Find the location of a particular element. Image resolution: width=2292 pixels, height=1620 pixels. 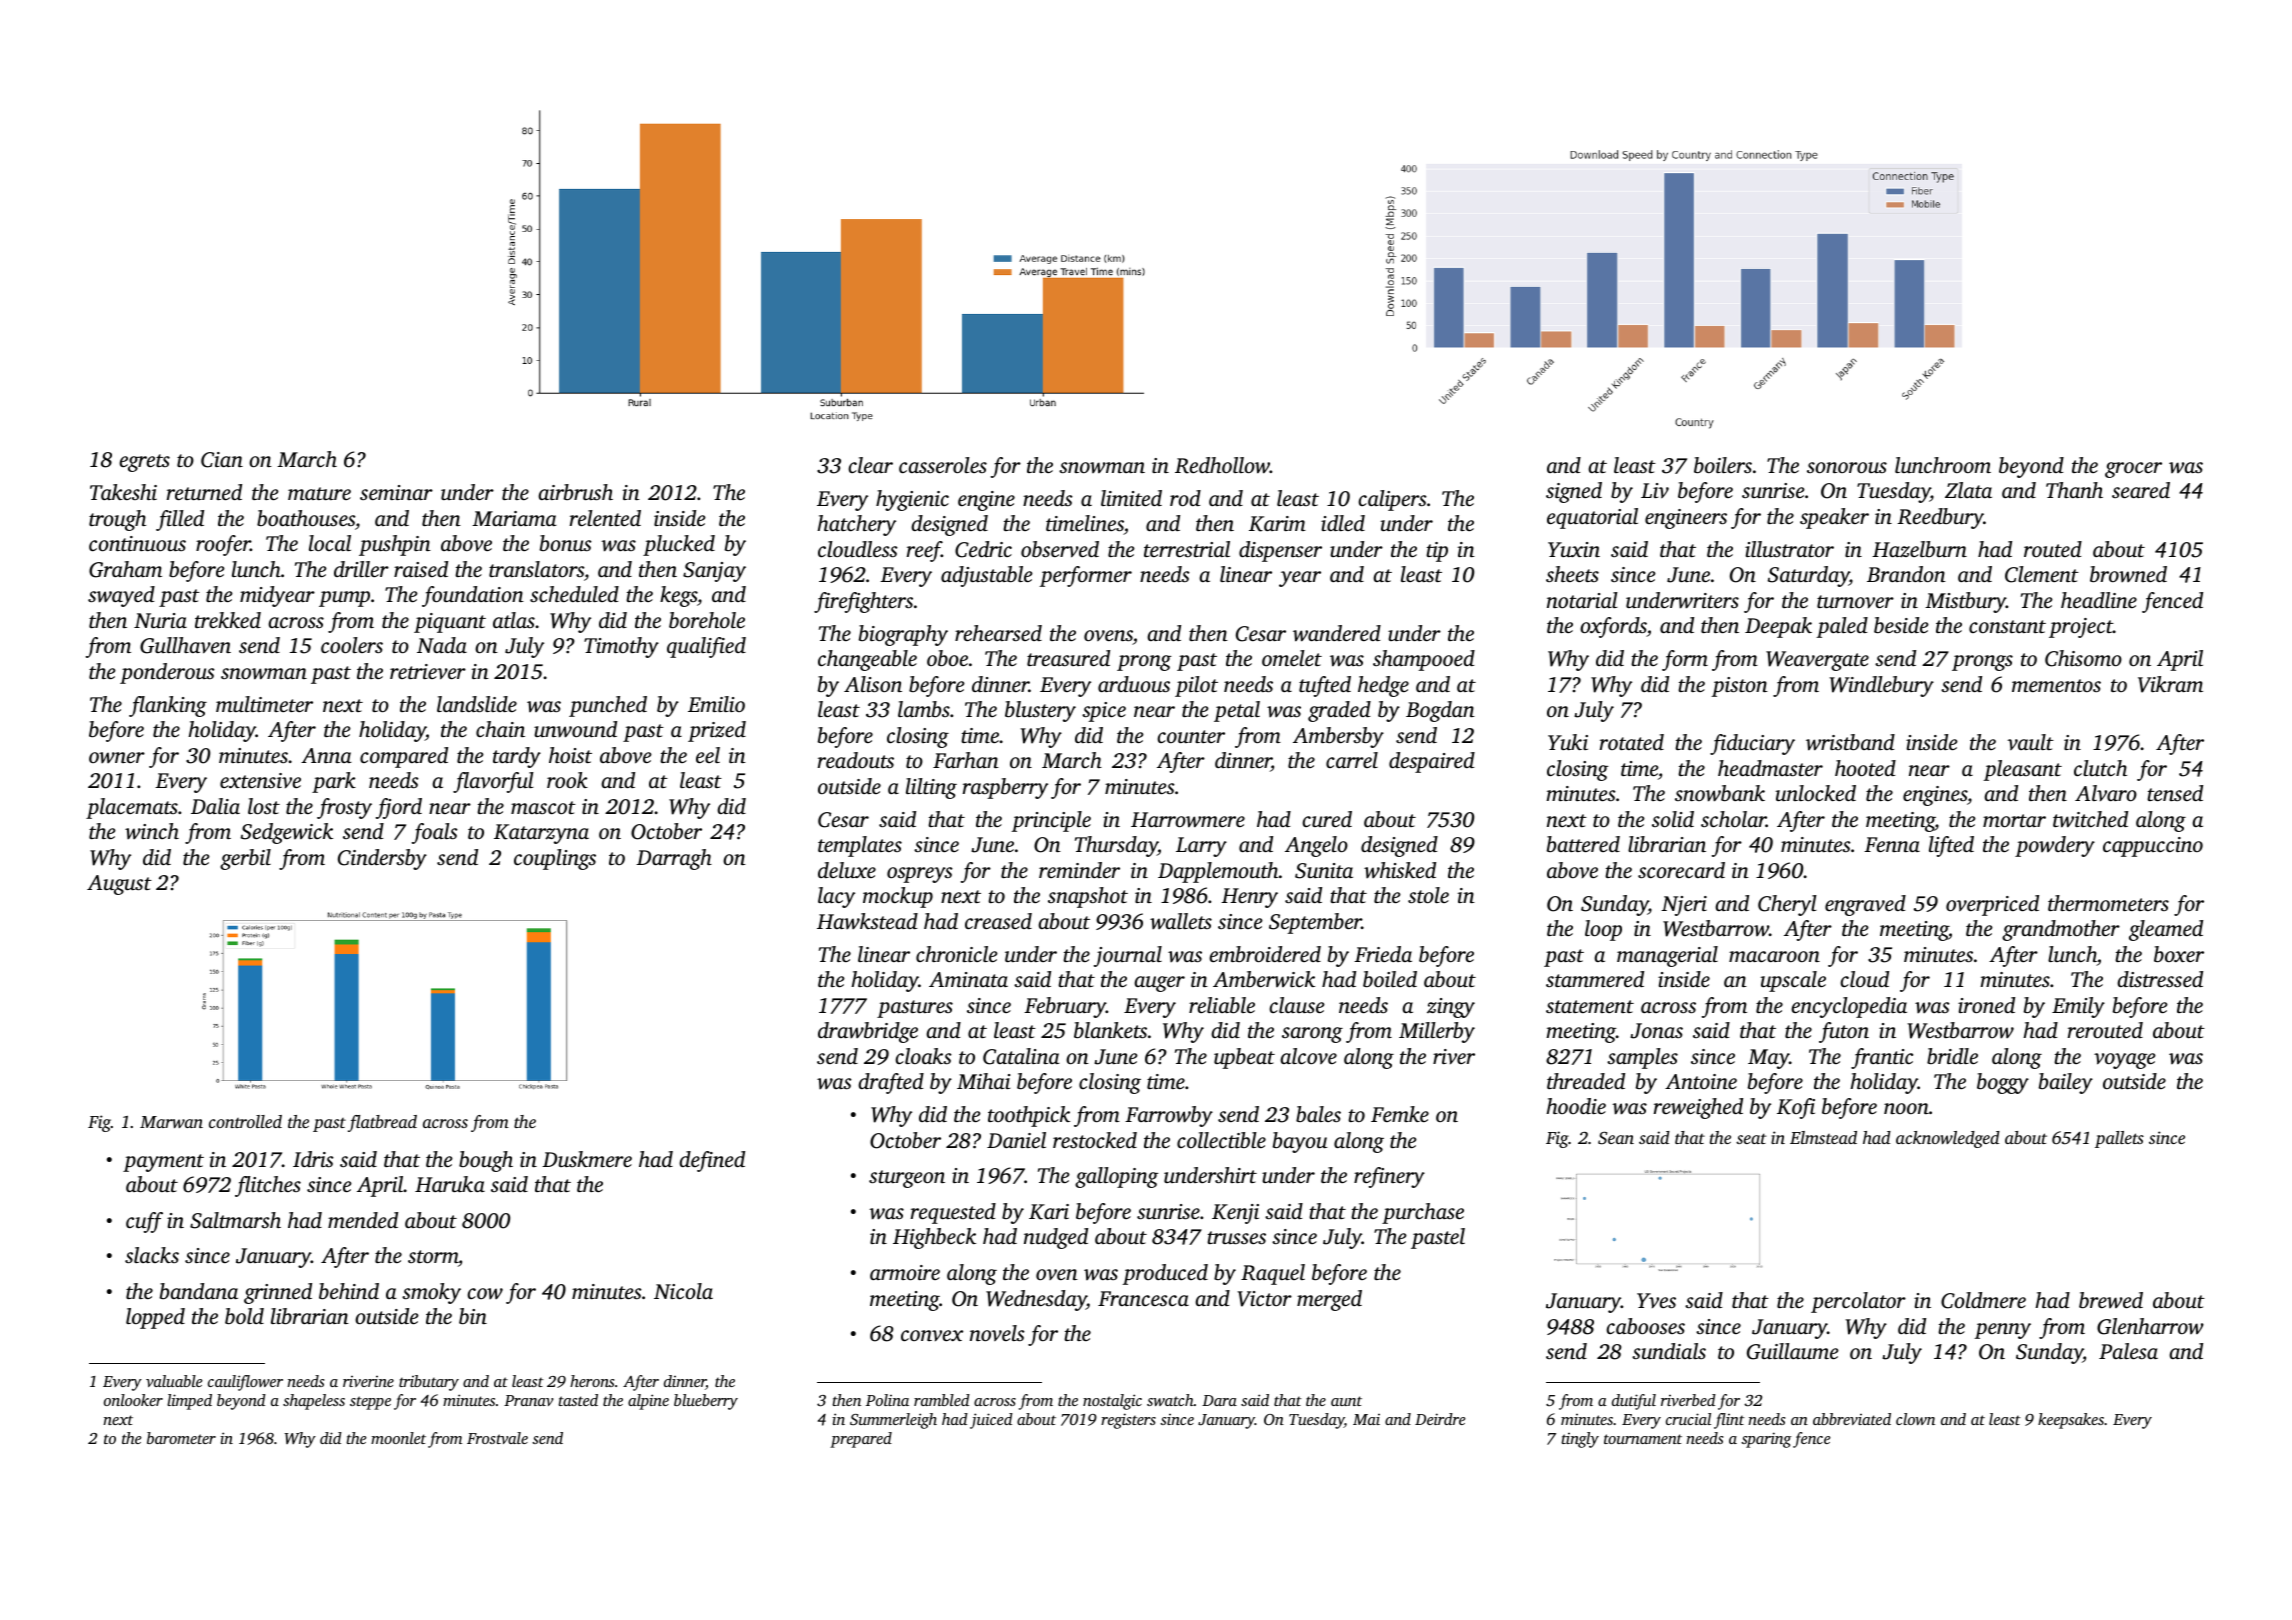

barometer is located at coordinates (181, 1438).
